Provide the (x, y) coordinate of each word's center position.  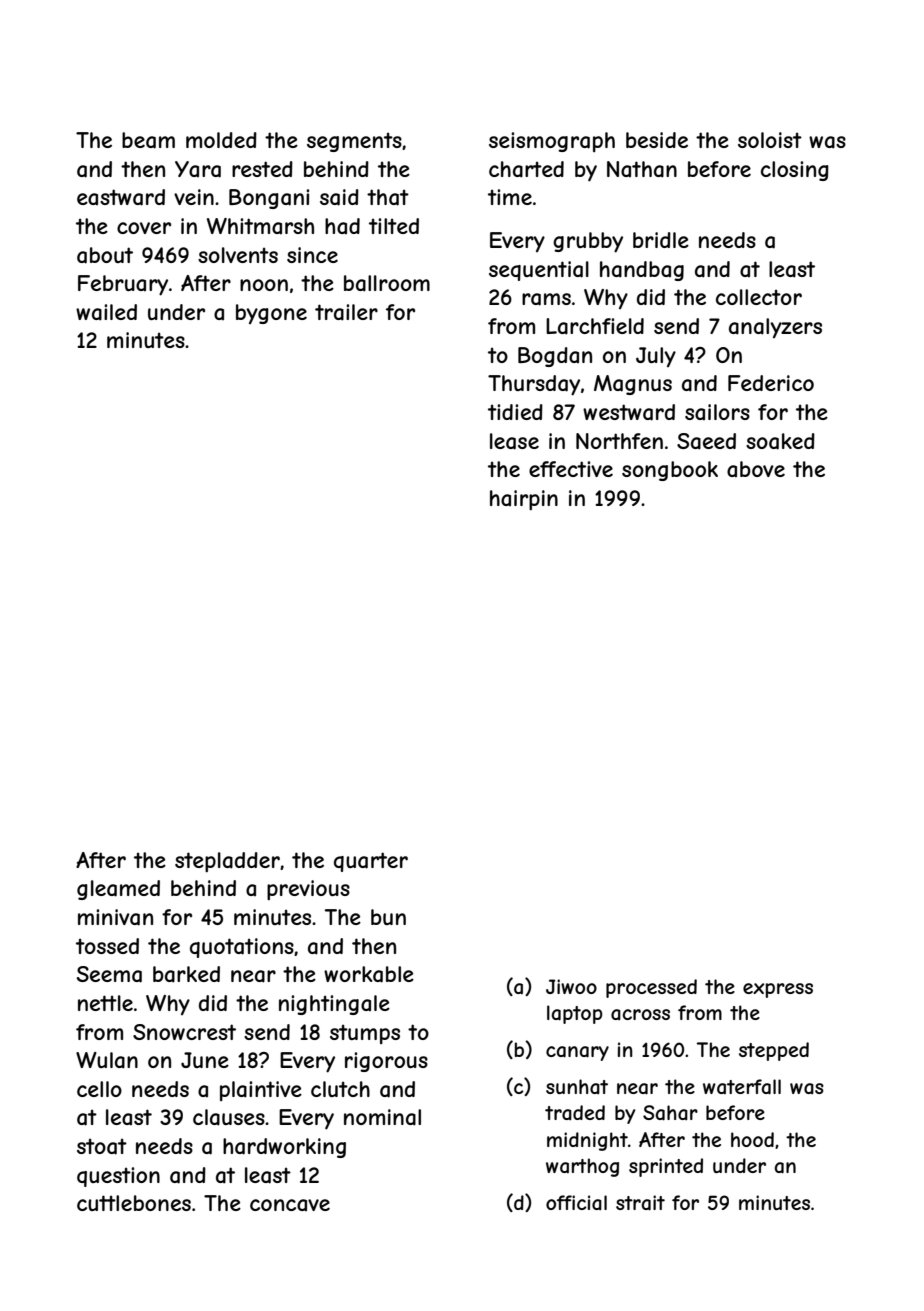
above (756, 469)
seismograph (552, 142)
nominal (382, 1117)
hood (752, 1139)
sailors (717, 412)
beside (657, 140)
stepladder (227, 862)
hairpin (524, 500)
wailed (106, 312)
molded (221, 140)
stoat (102, 1146)
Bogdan (555, 357)
